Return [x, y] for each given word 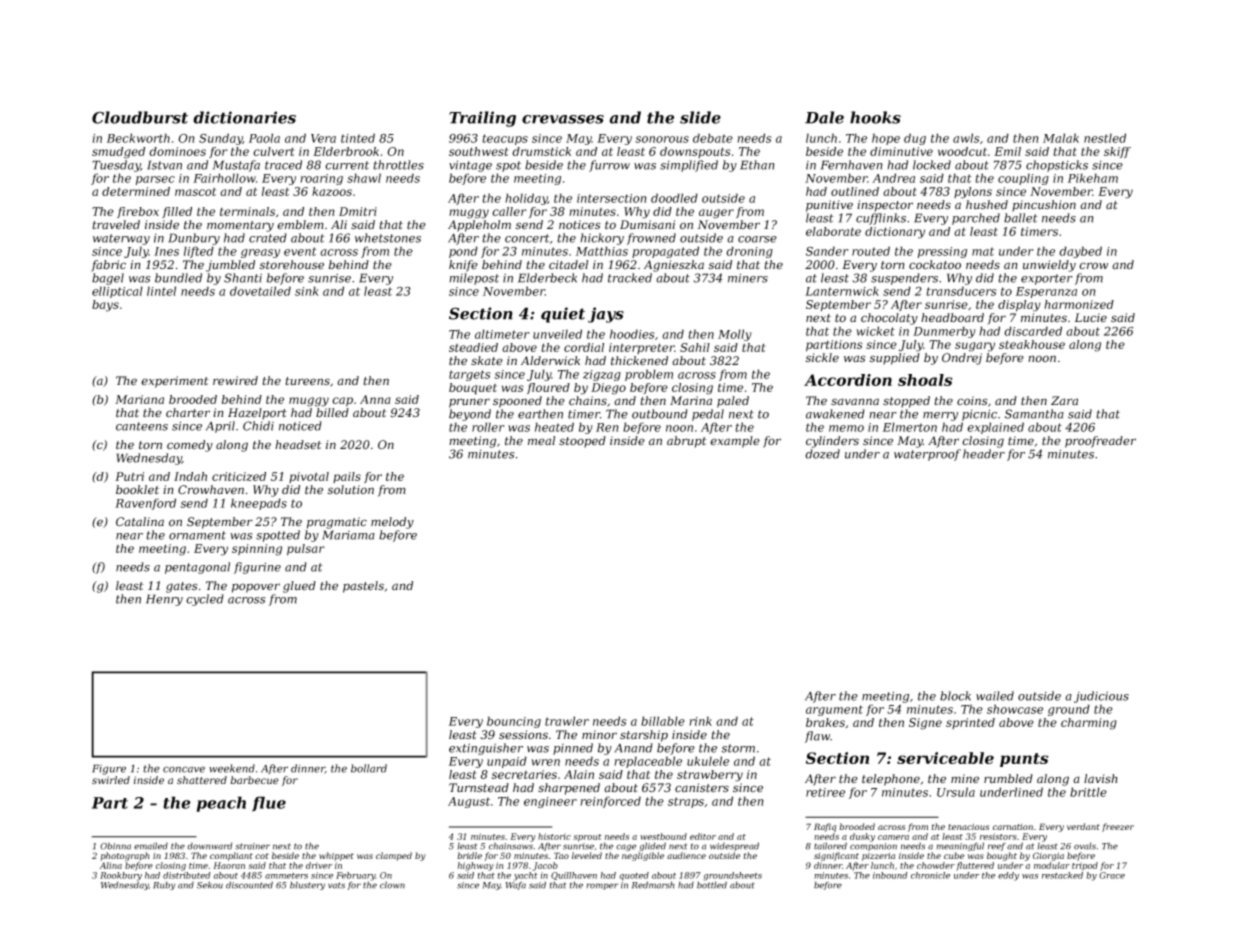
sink [307, 291]
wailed [995, 696]
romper [602, 886]
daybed [1080, 252]
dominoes [177, 151]
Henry [164, 600]
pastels [363, 587]
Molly [735, 335]
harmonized [1079, 304]
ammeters [286, 876]
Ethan [757, 165]
